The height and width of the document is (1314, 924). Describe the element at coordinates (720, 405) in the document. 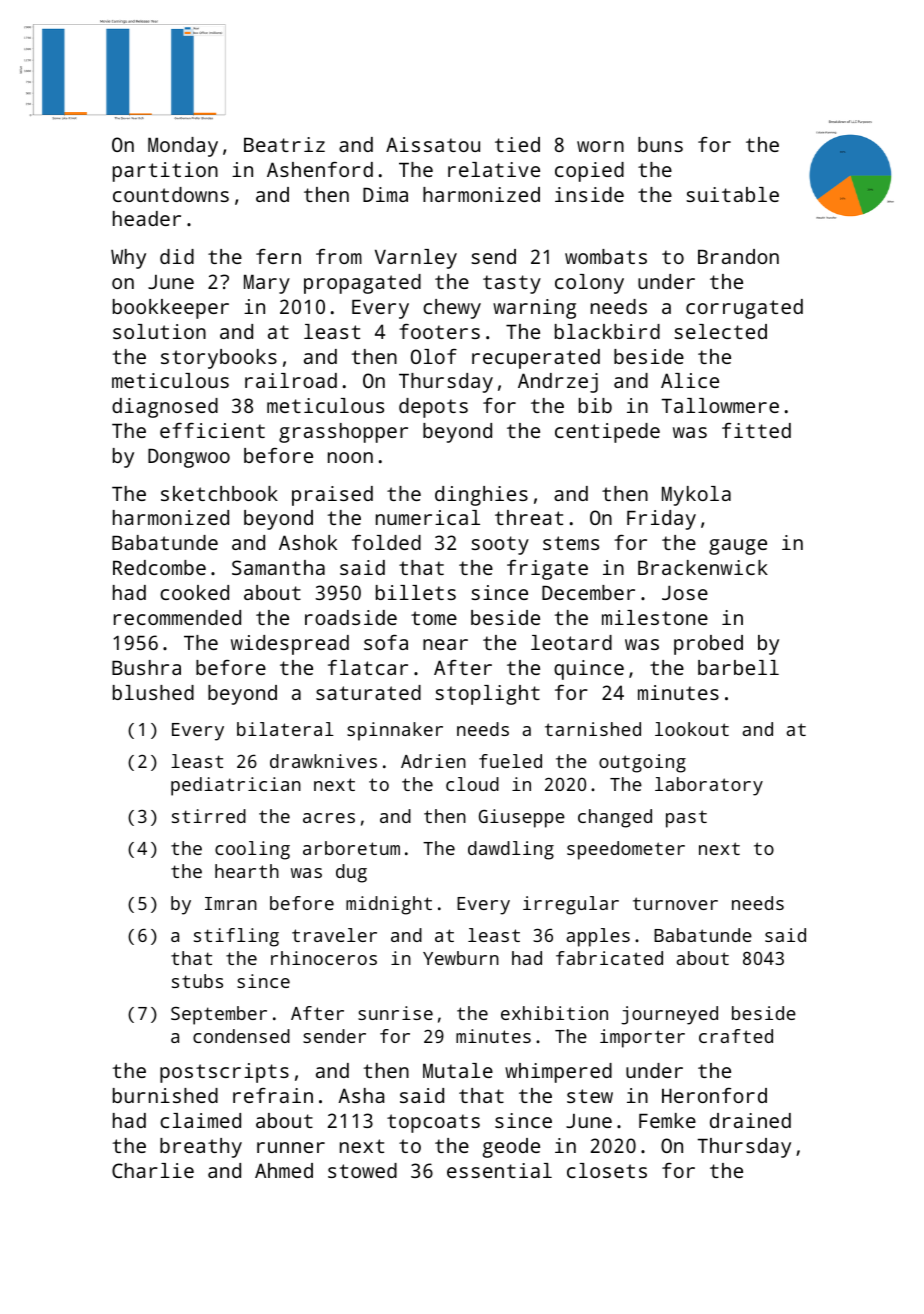

I see `Tallowmere` at that location.
